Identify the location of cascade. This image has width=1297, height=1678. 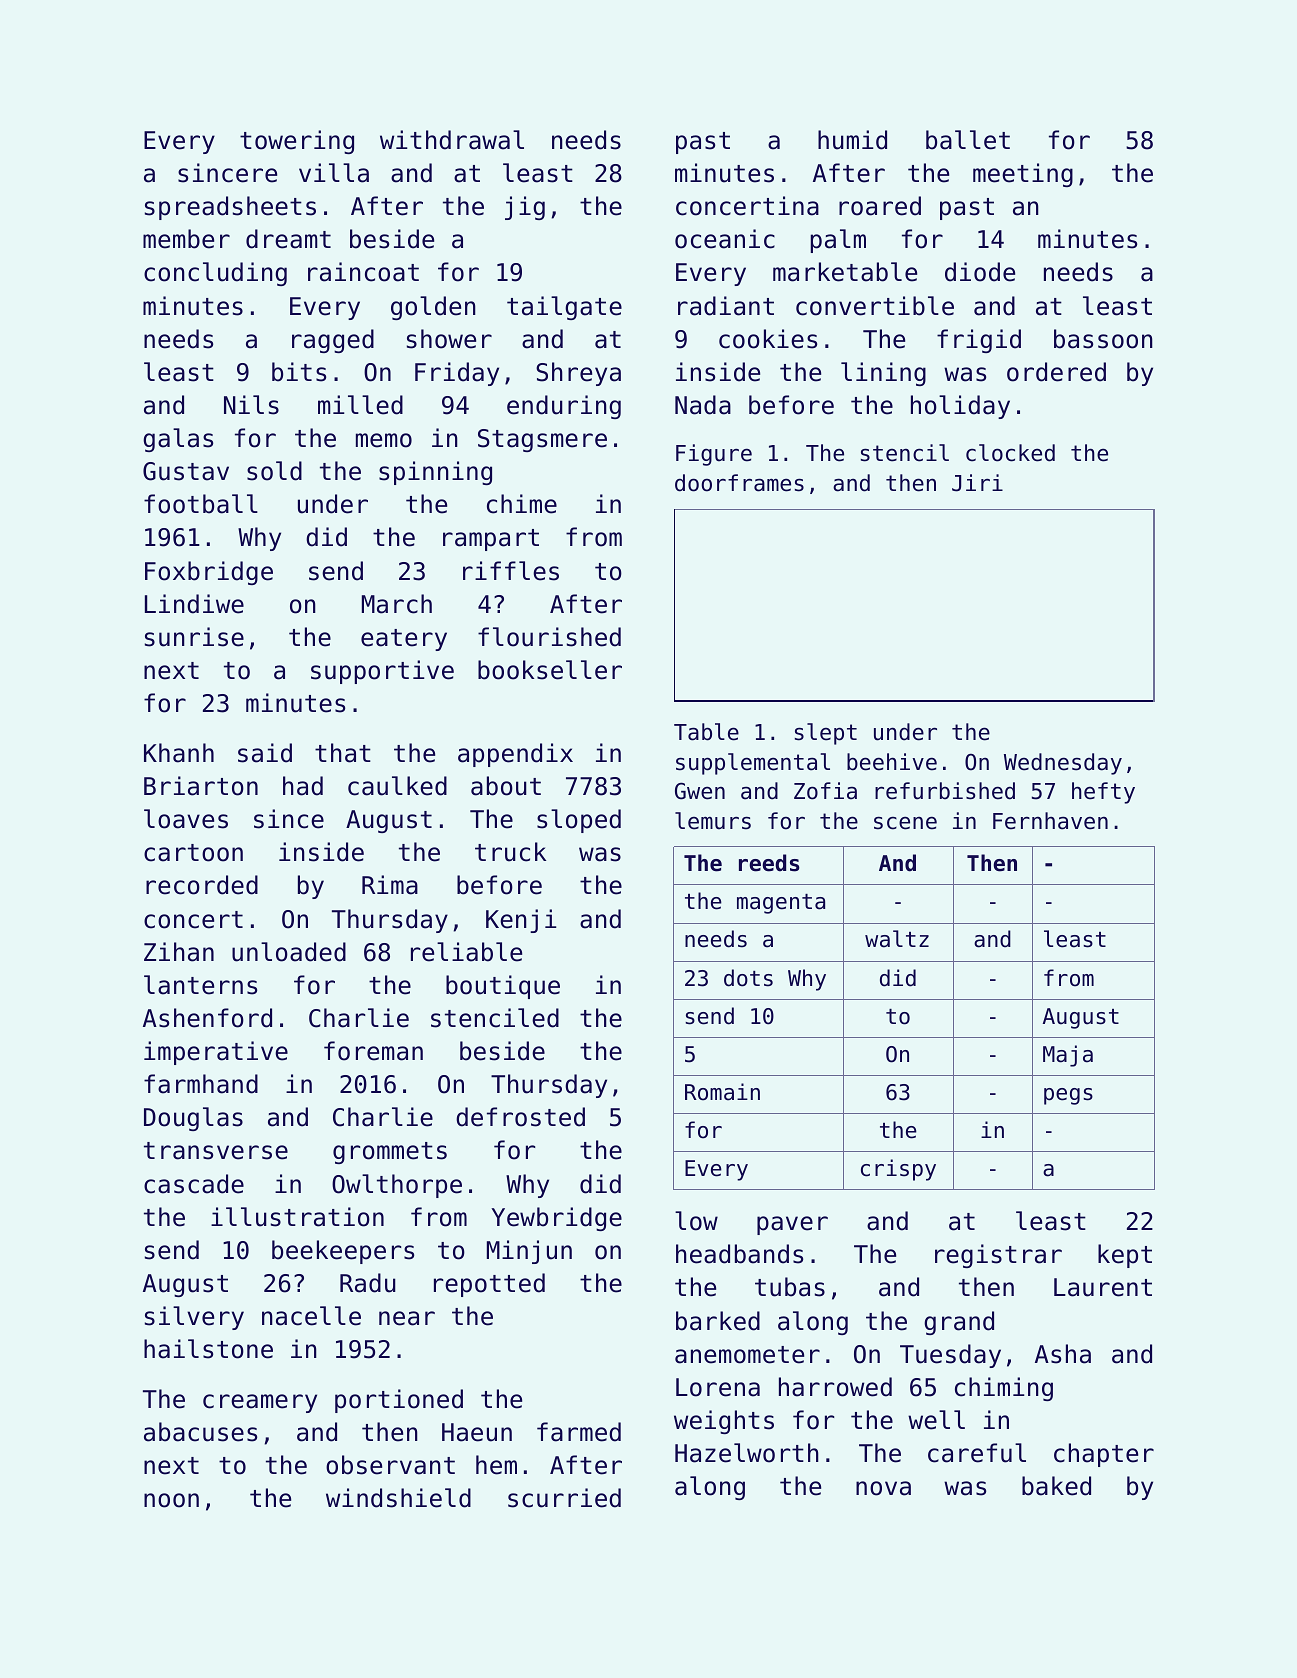
(194, 1184).
